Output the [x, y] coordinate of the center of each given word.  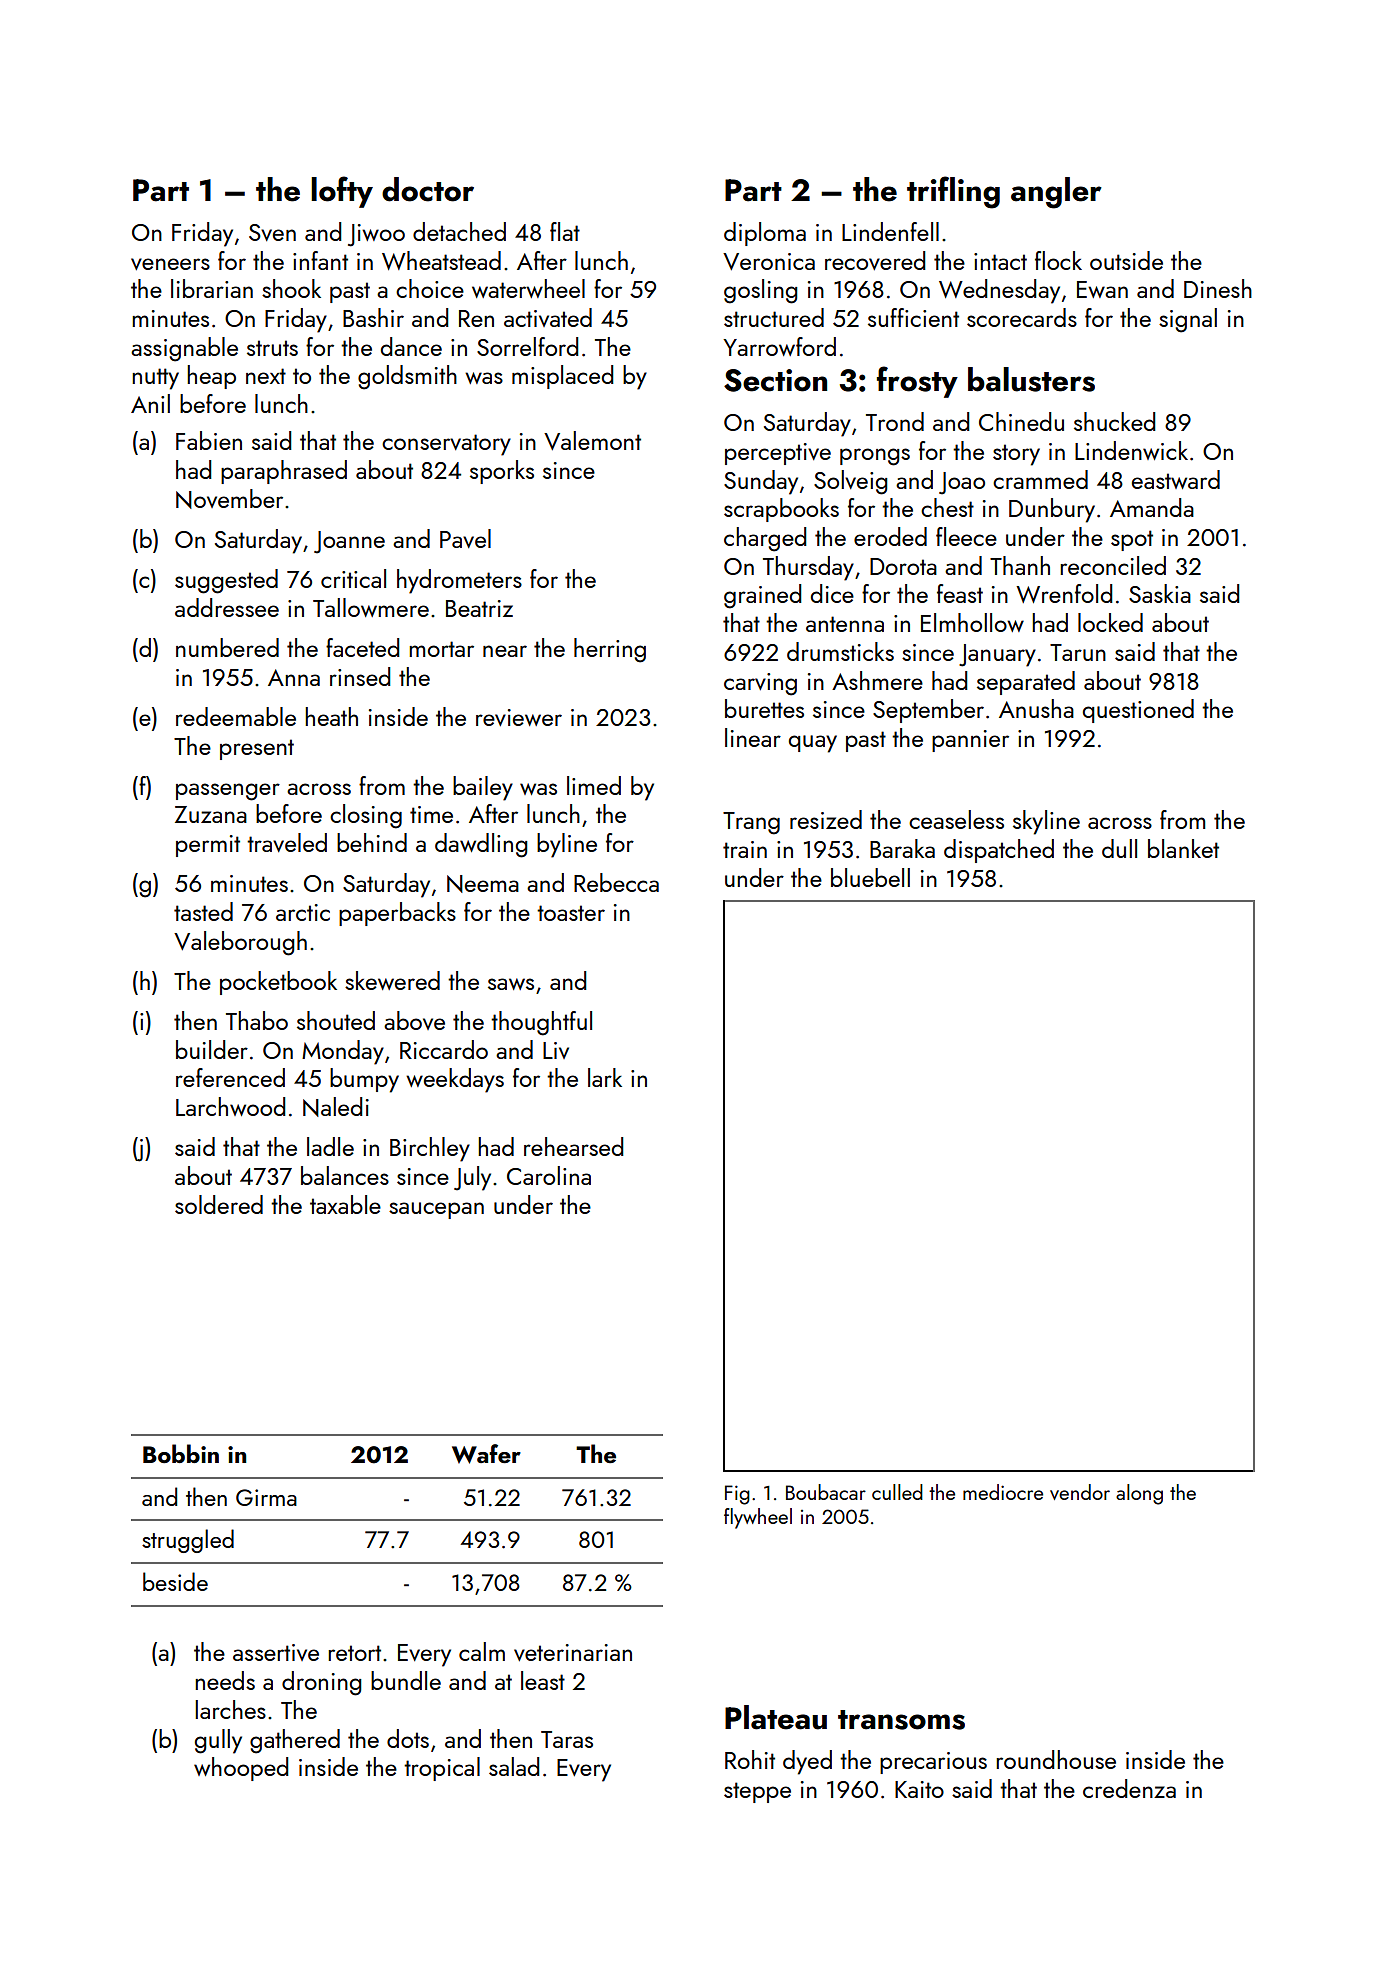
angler [1056, 193]
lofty [342, 192]
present [257, 749]
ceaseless [956, 819]
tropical [442, 1769]
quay [813, 744]
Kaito [919, 1789]
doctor [428, 189]
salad [514, 1766]
